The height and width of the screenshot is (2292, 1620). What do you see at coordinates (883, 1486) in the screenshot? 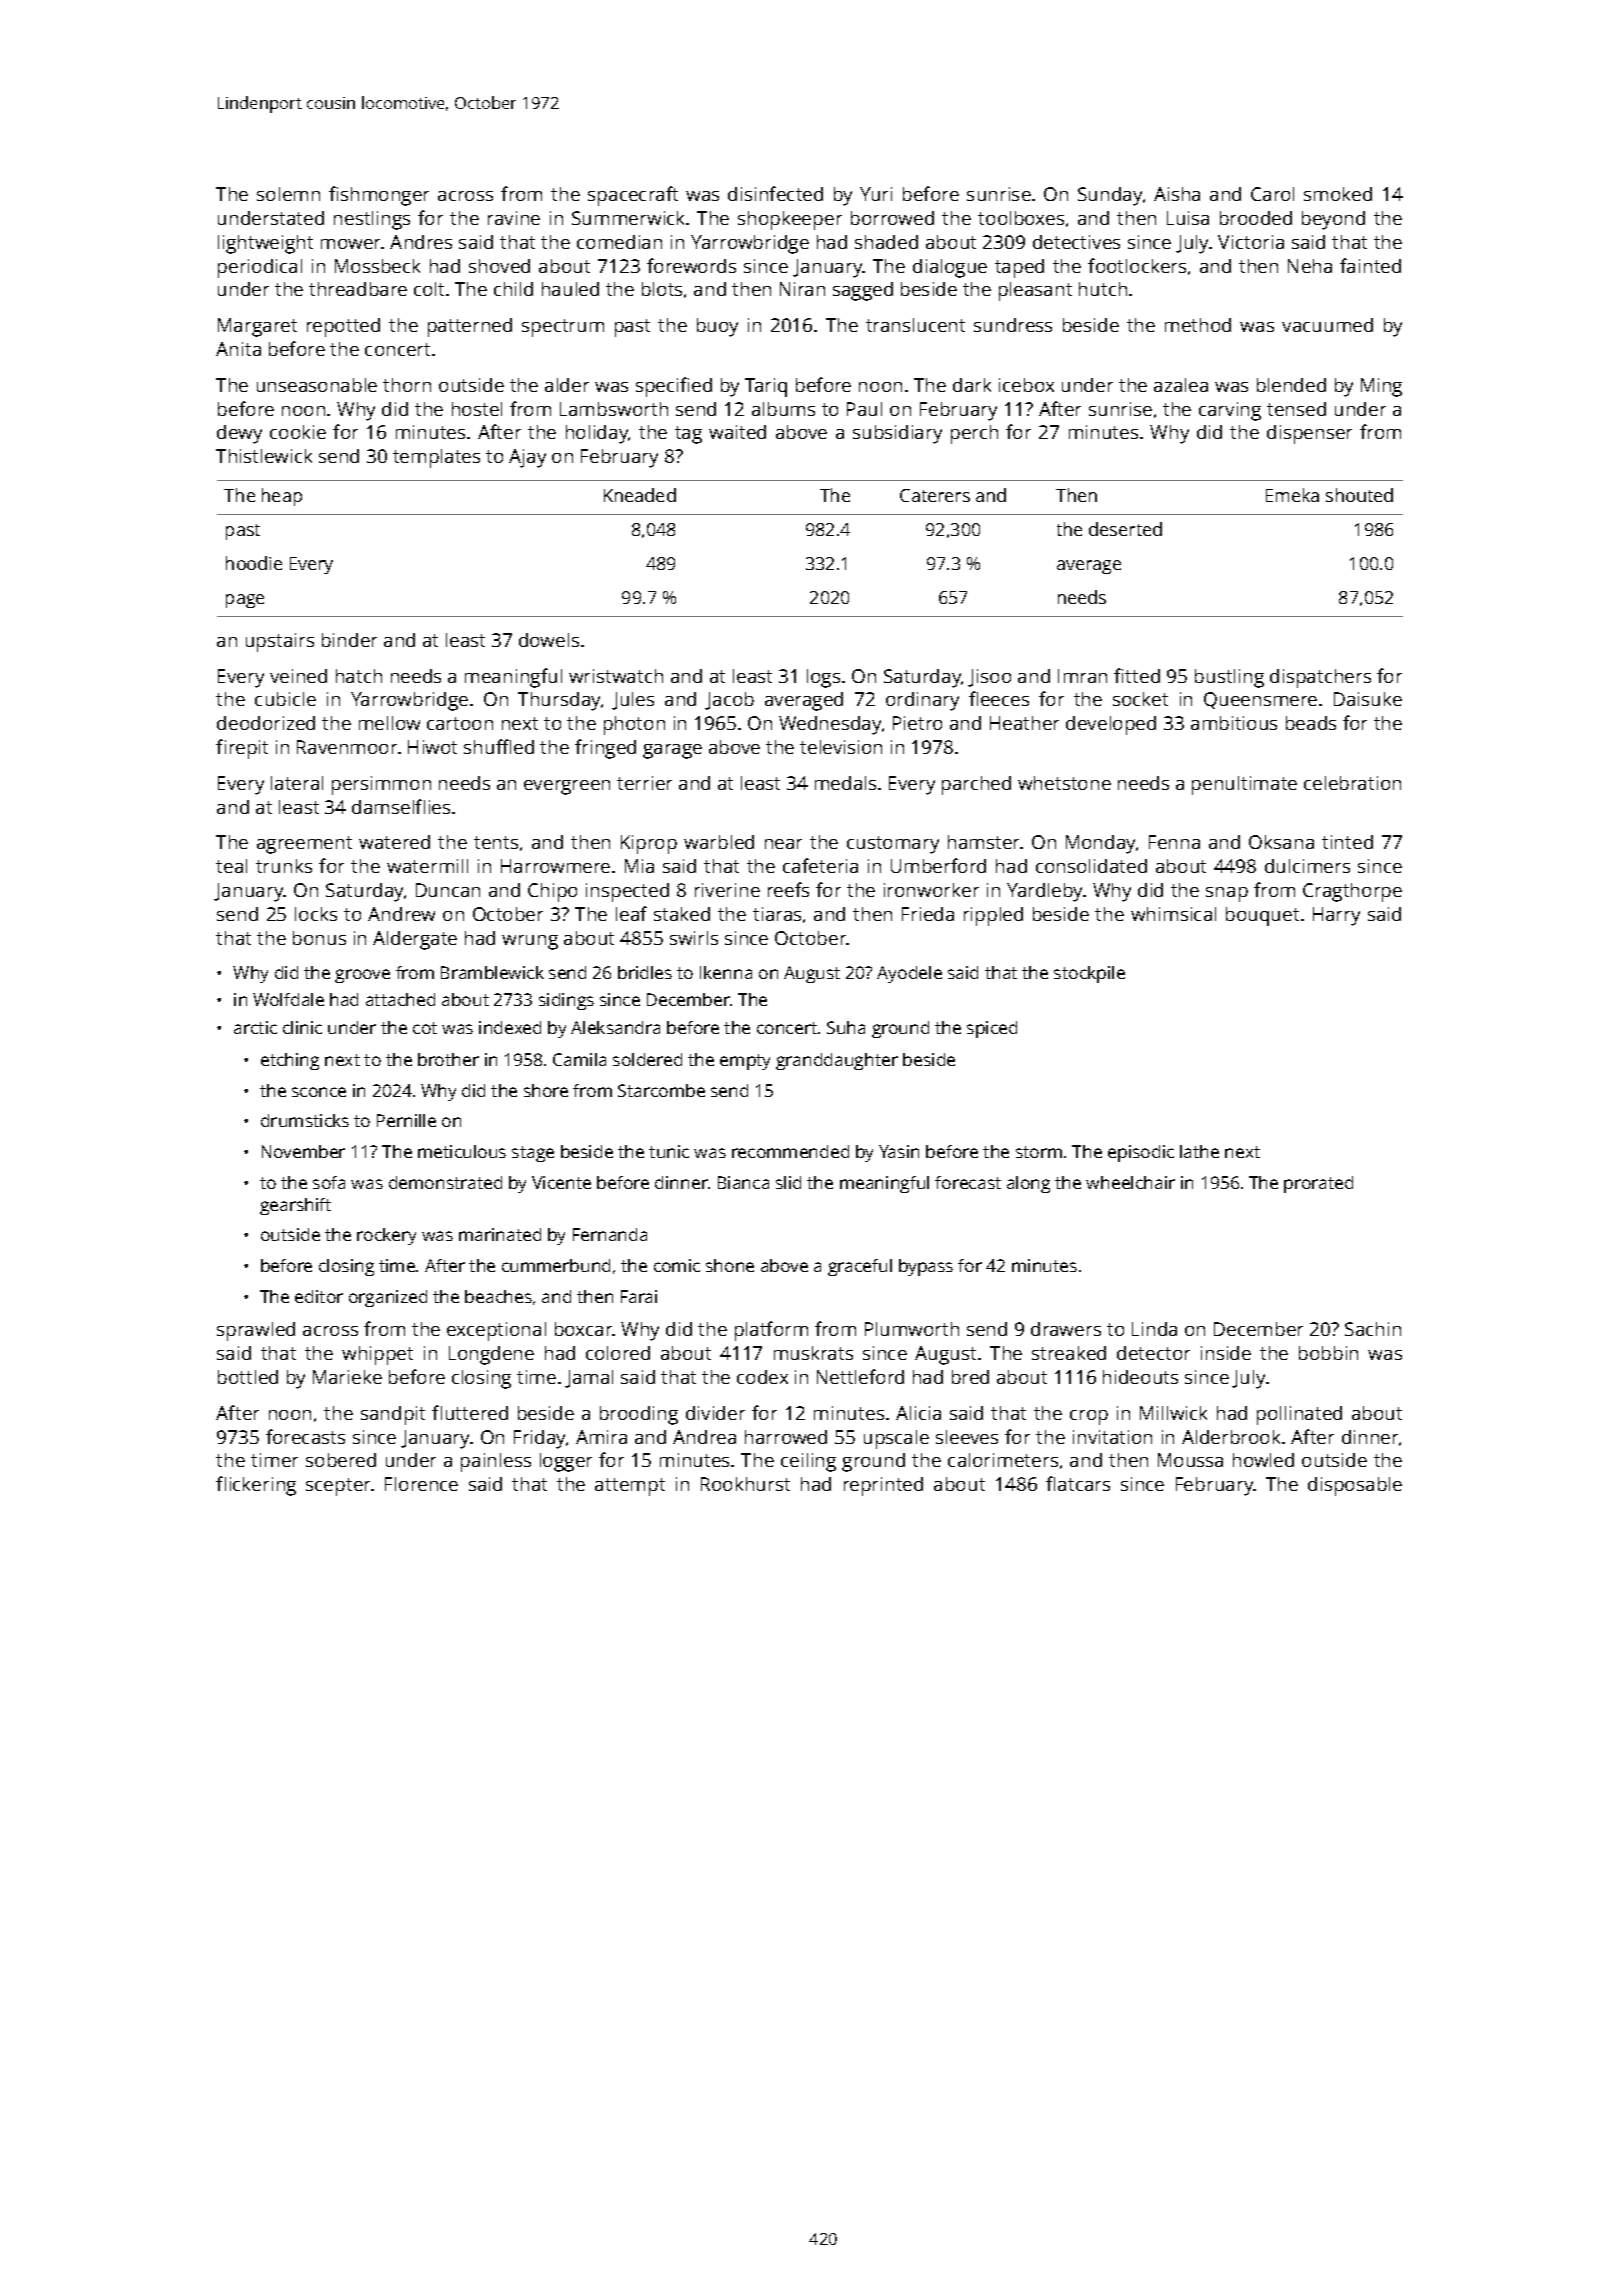
I see `reprinted` at bounding box center [883, 1486].
